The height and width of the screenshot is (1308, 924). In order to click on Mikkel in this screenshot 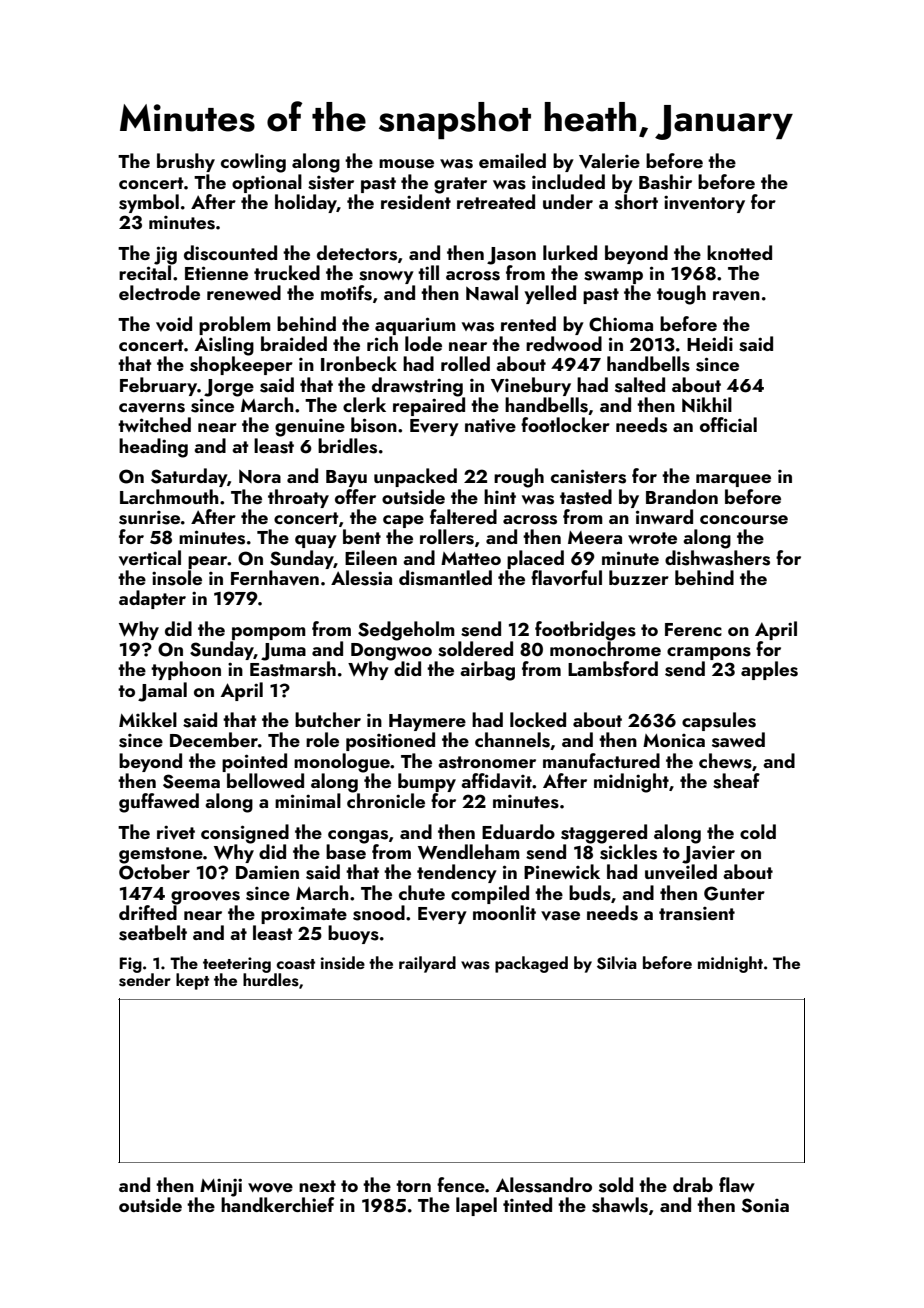, I will do `click(148, 719)`.
